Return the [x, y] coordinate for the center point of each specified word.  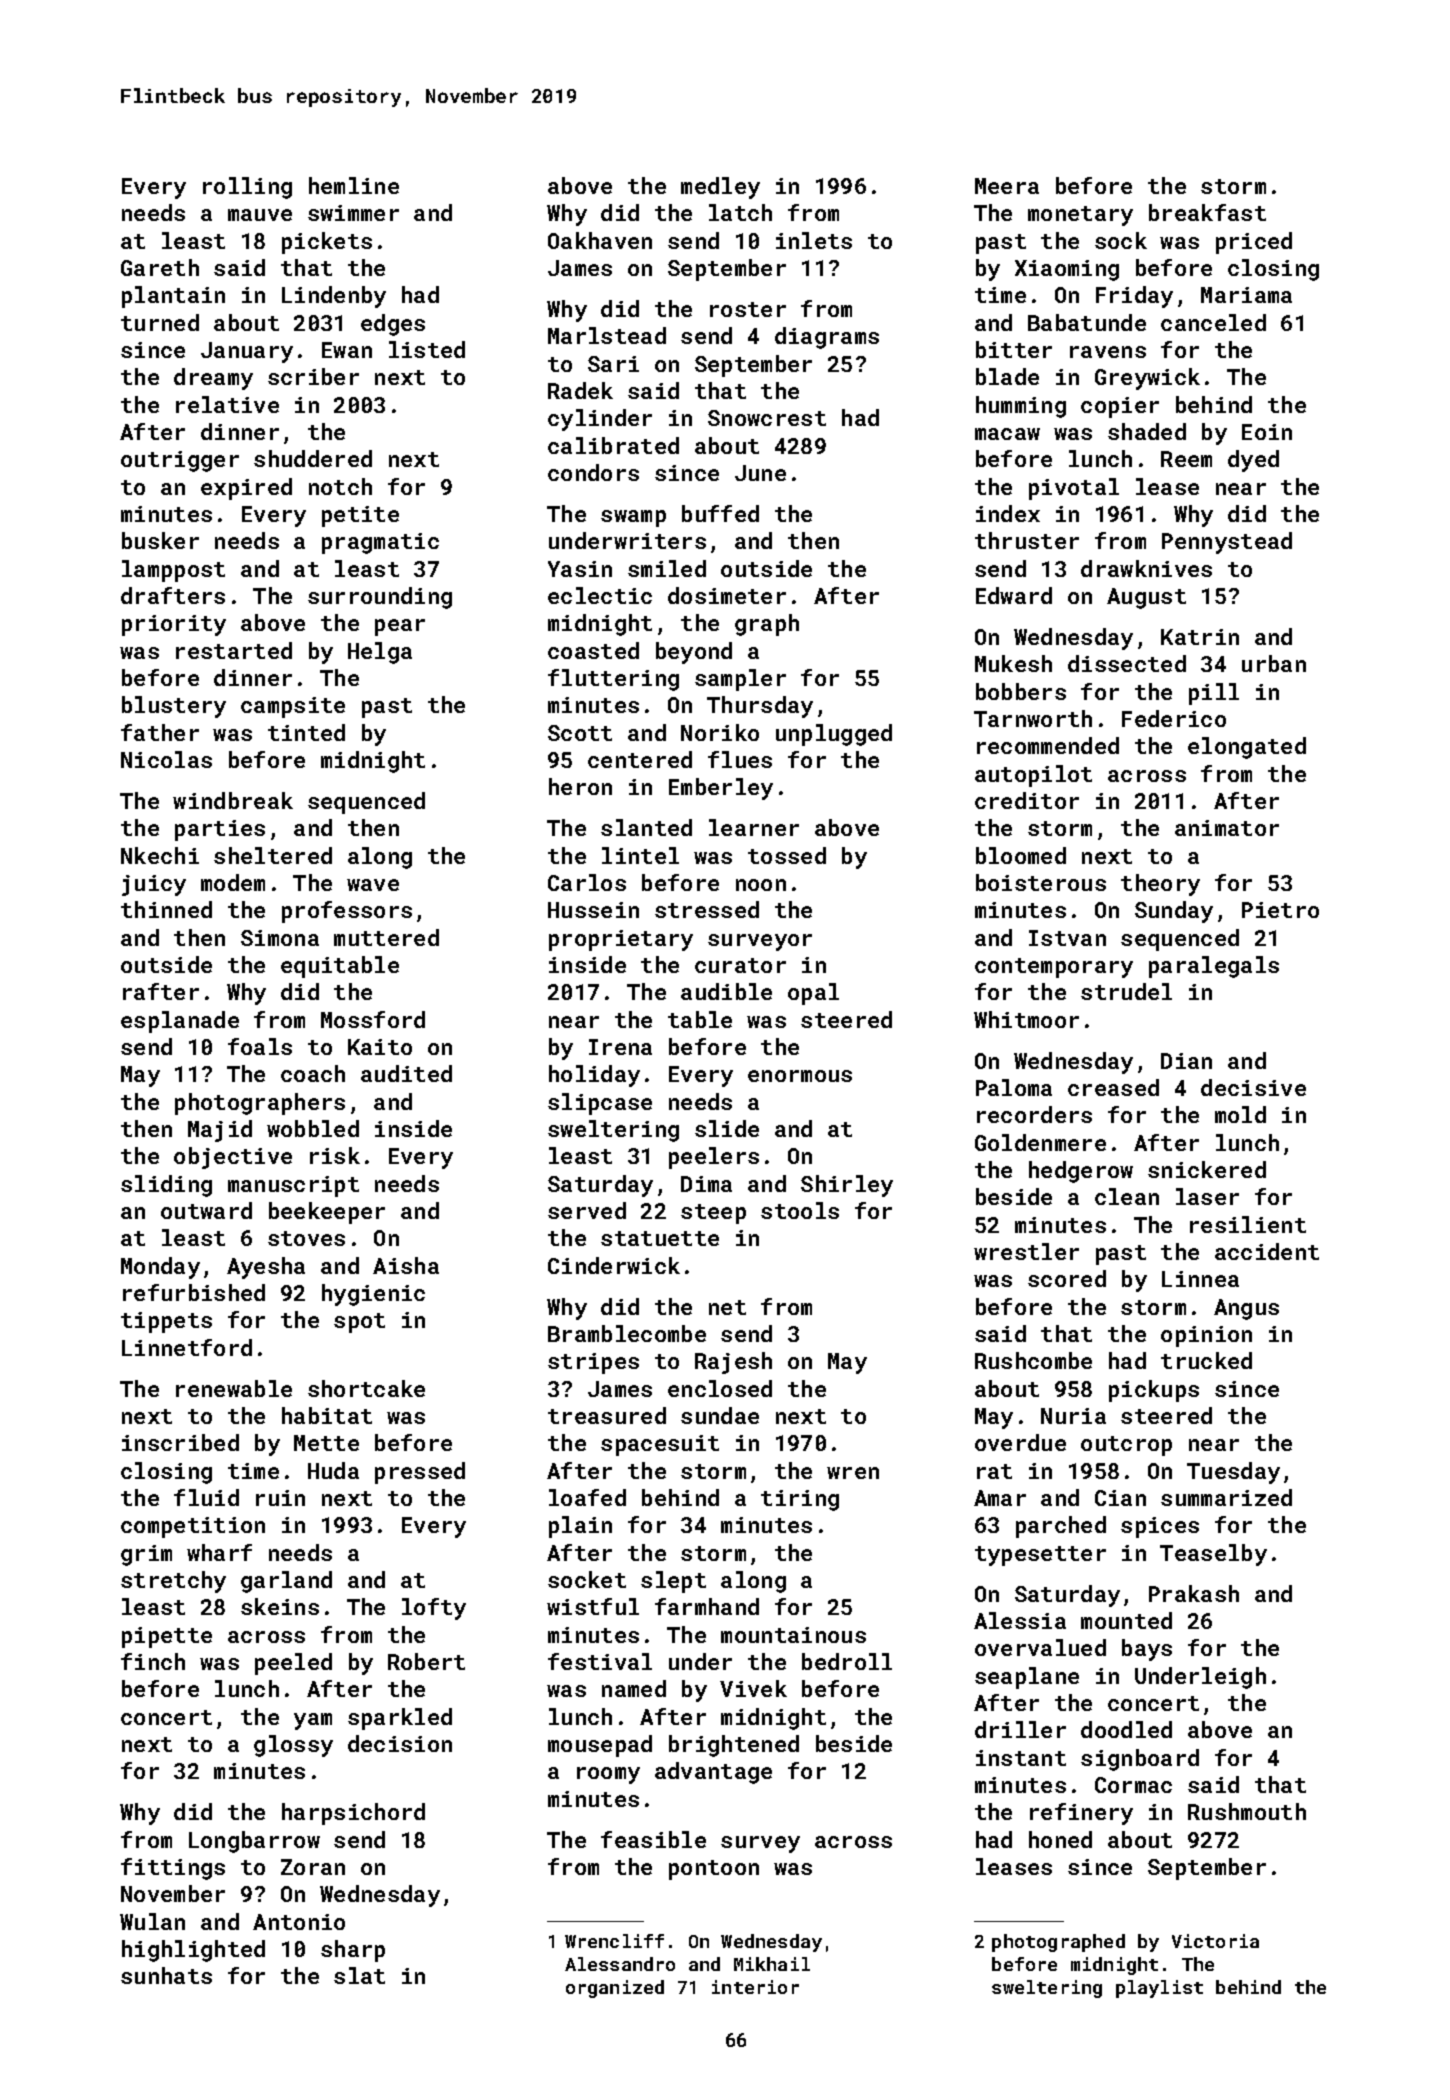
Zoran [313, 1867]
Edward [1014, 595]
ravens [1108, 352]
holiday [594, 1076]
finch [153, 1661]
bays [1147, 1650]
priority [174, 625]
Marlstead [607, 335]
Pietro [1280, 910]
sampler [740, 680]
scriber [313, 376]
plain [580, 1527]
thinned [166, 909]
